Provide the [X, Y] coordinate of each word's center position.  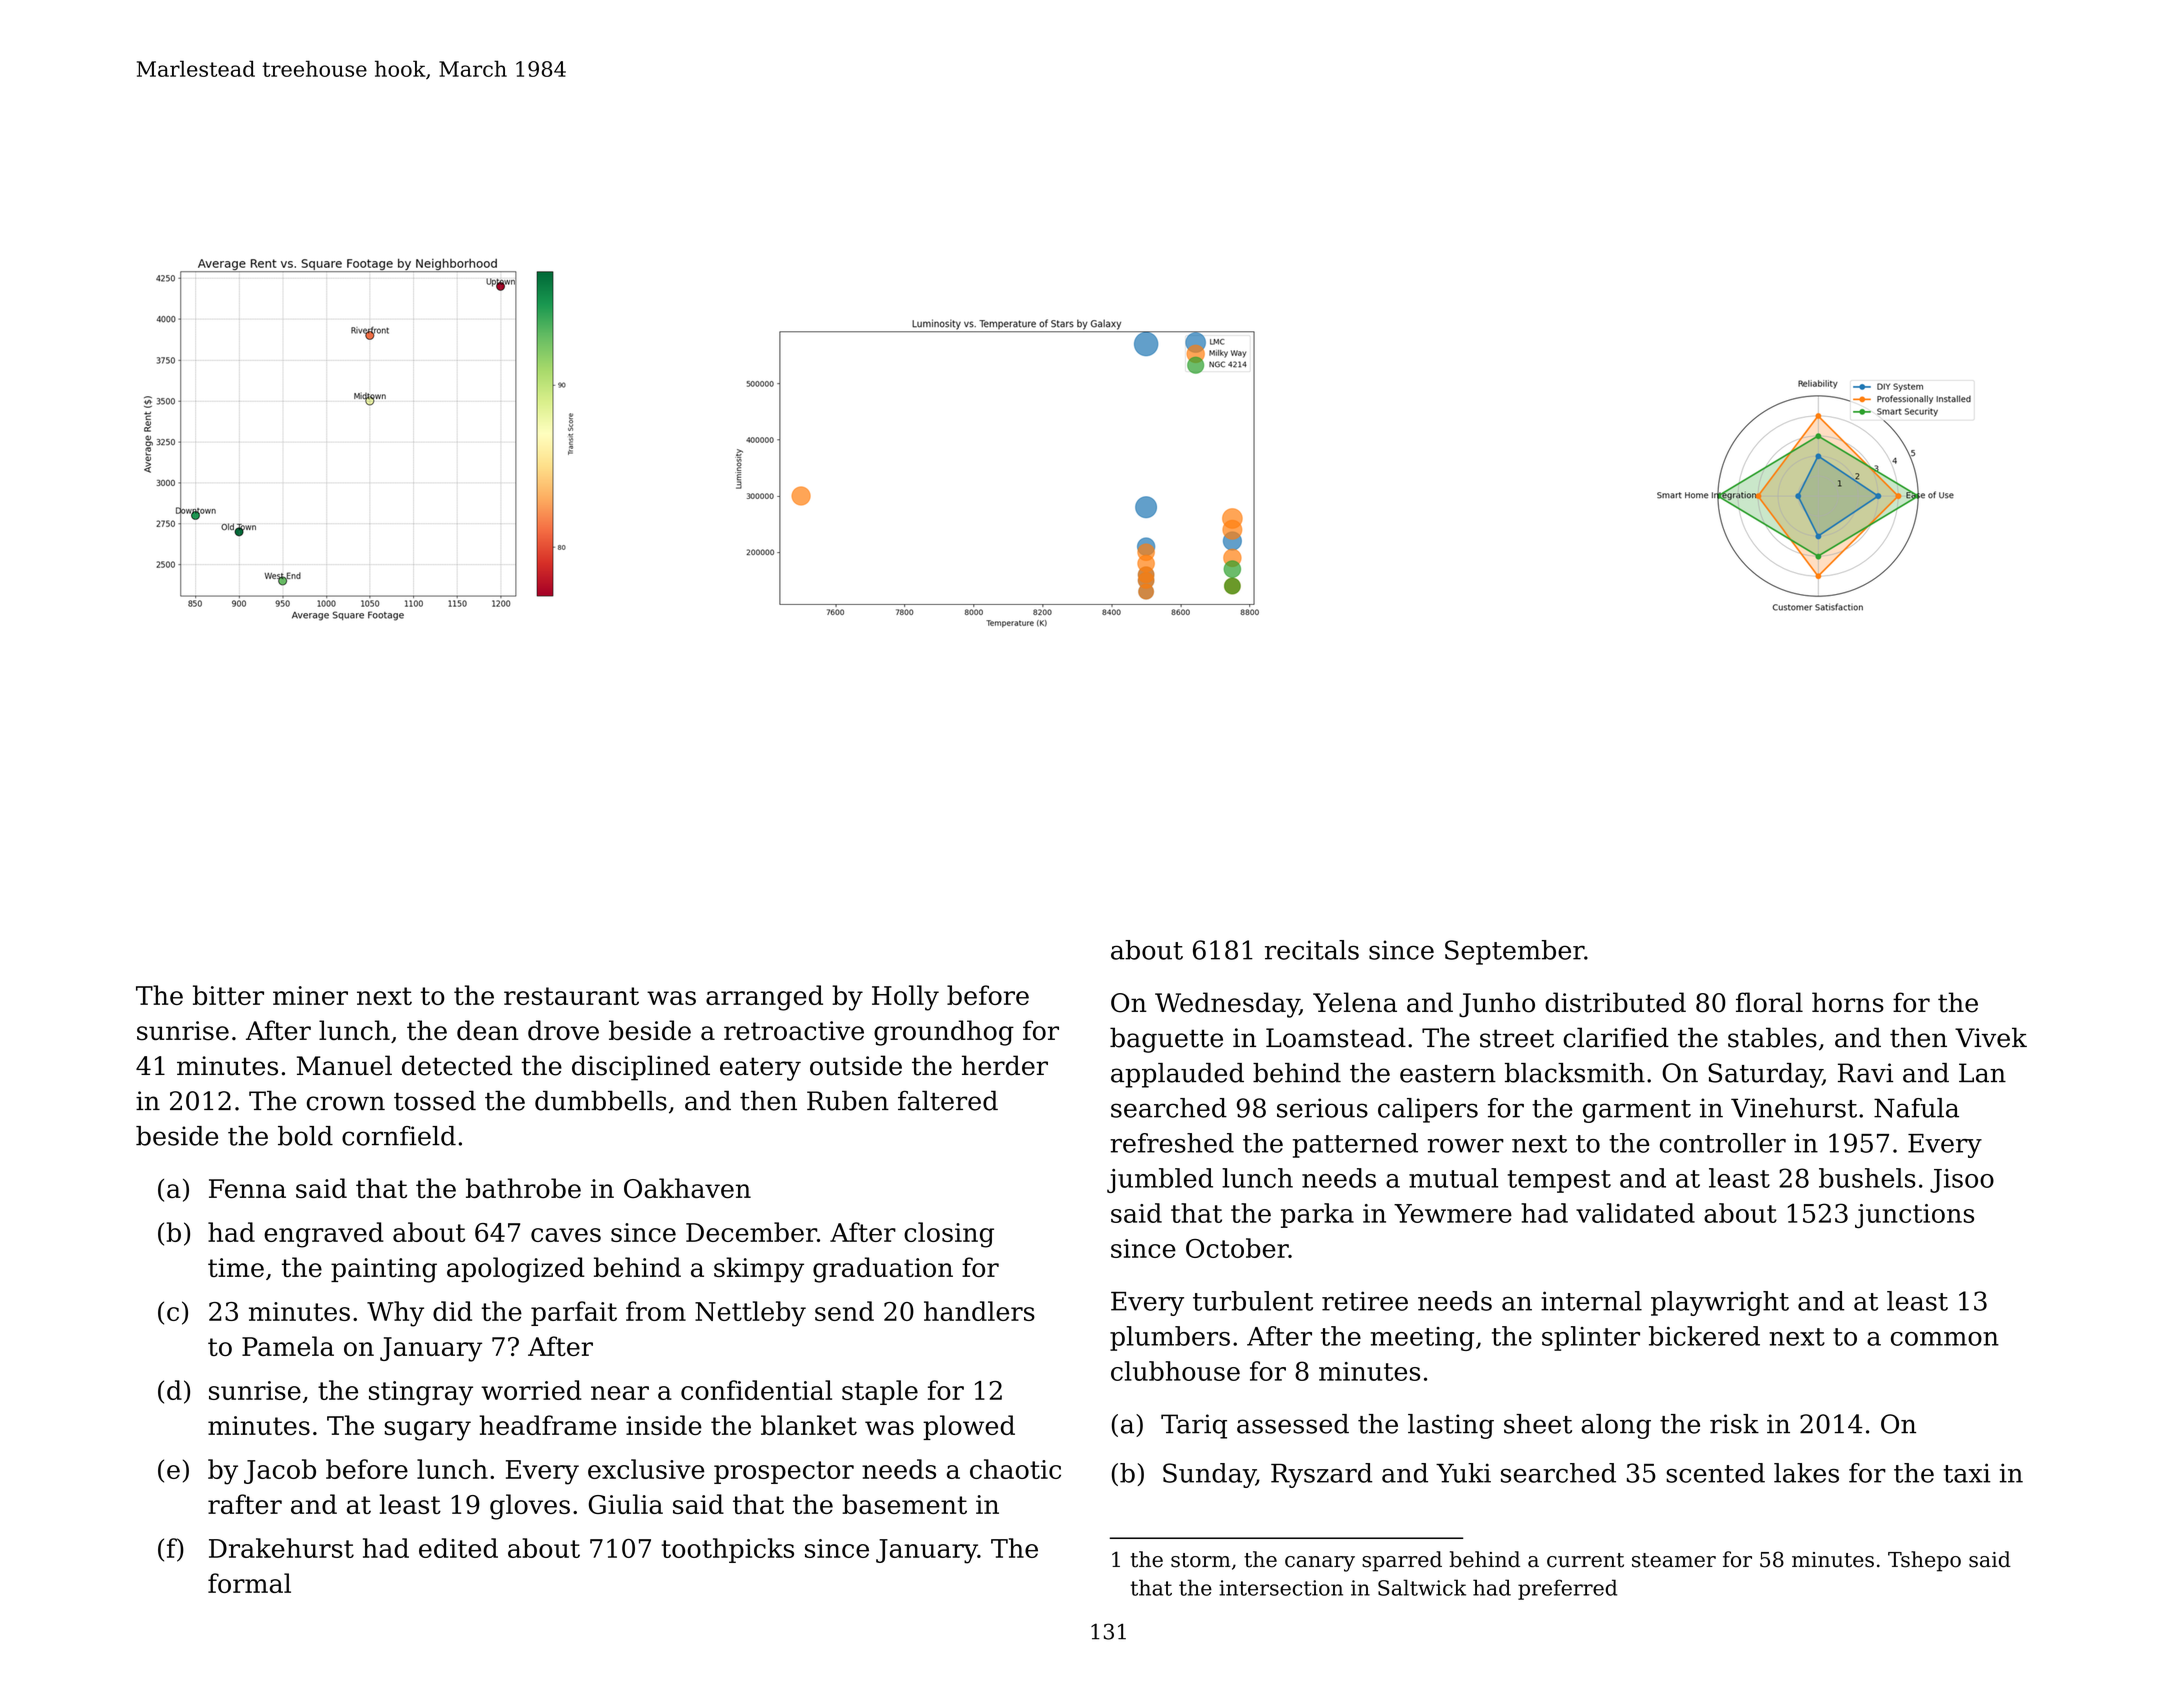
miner [310, 995]
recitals [1312, 950]
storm [1201, 1560]
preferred [1567, 1589]
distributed [1615, 1002]
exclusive [646, 1469]
